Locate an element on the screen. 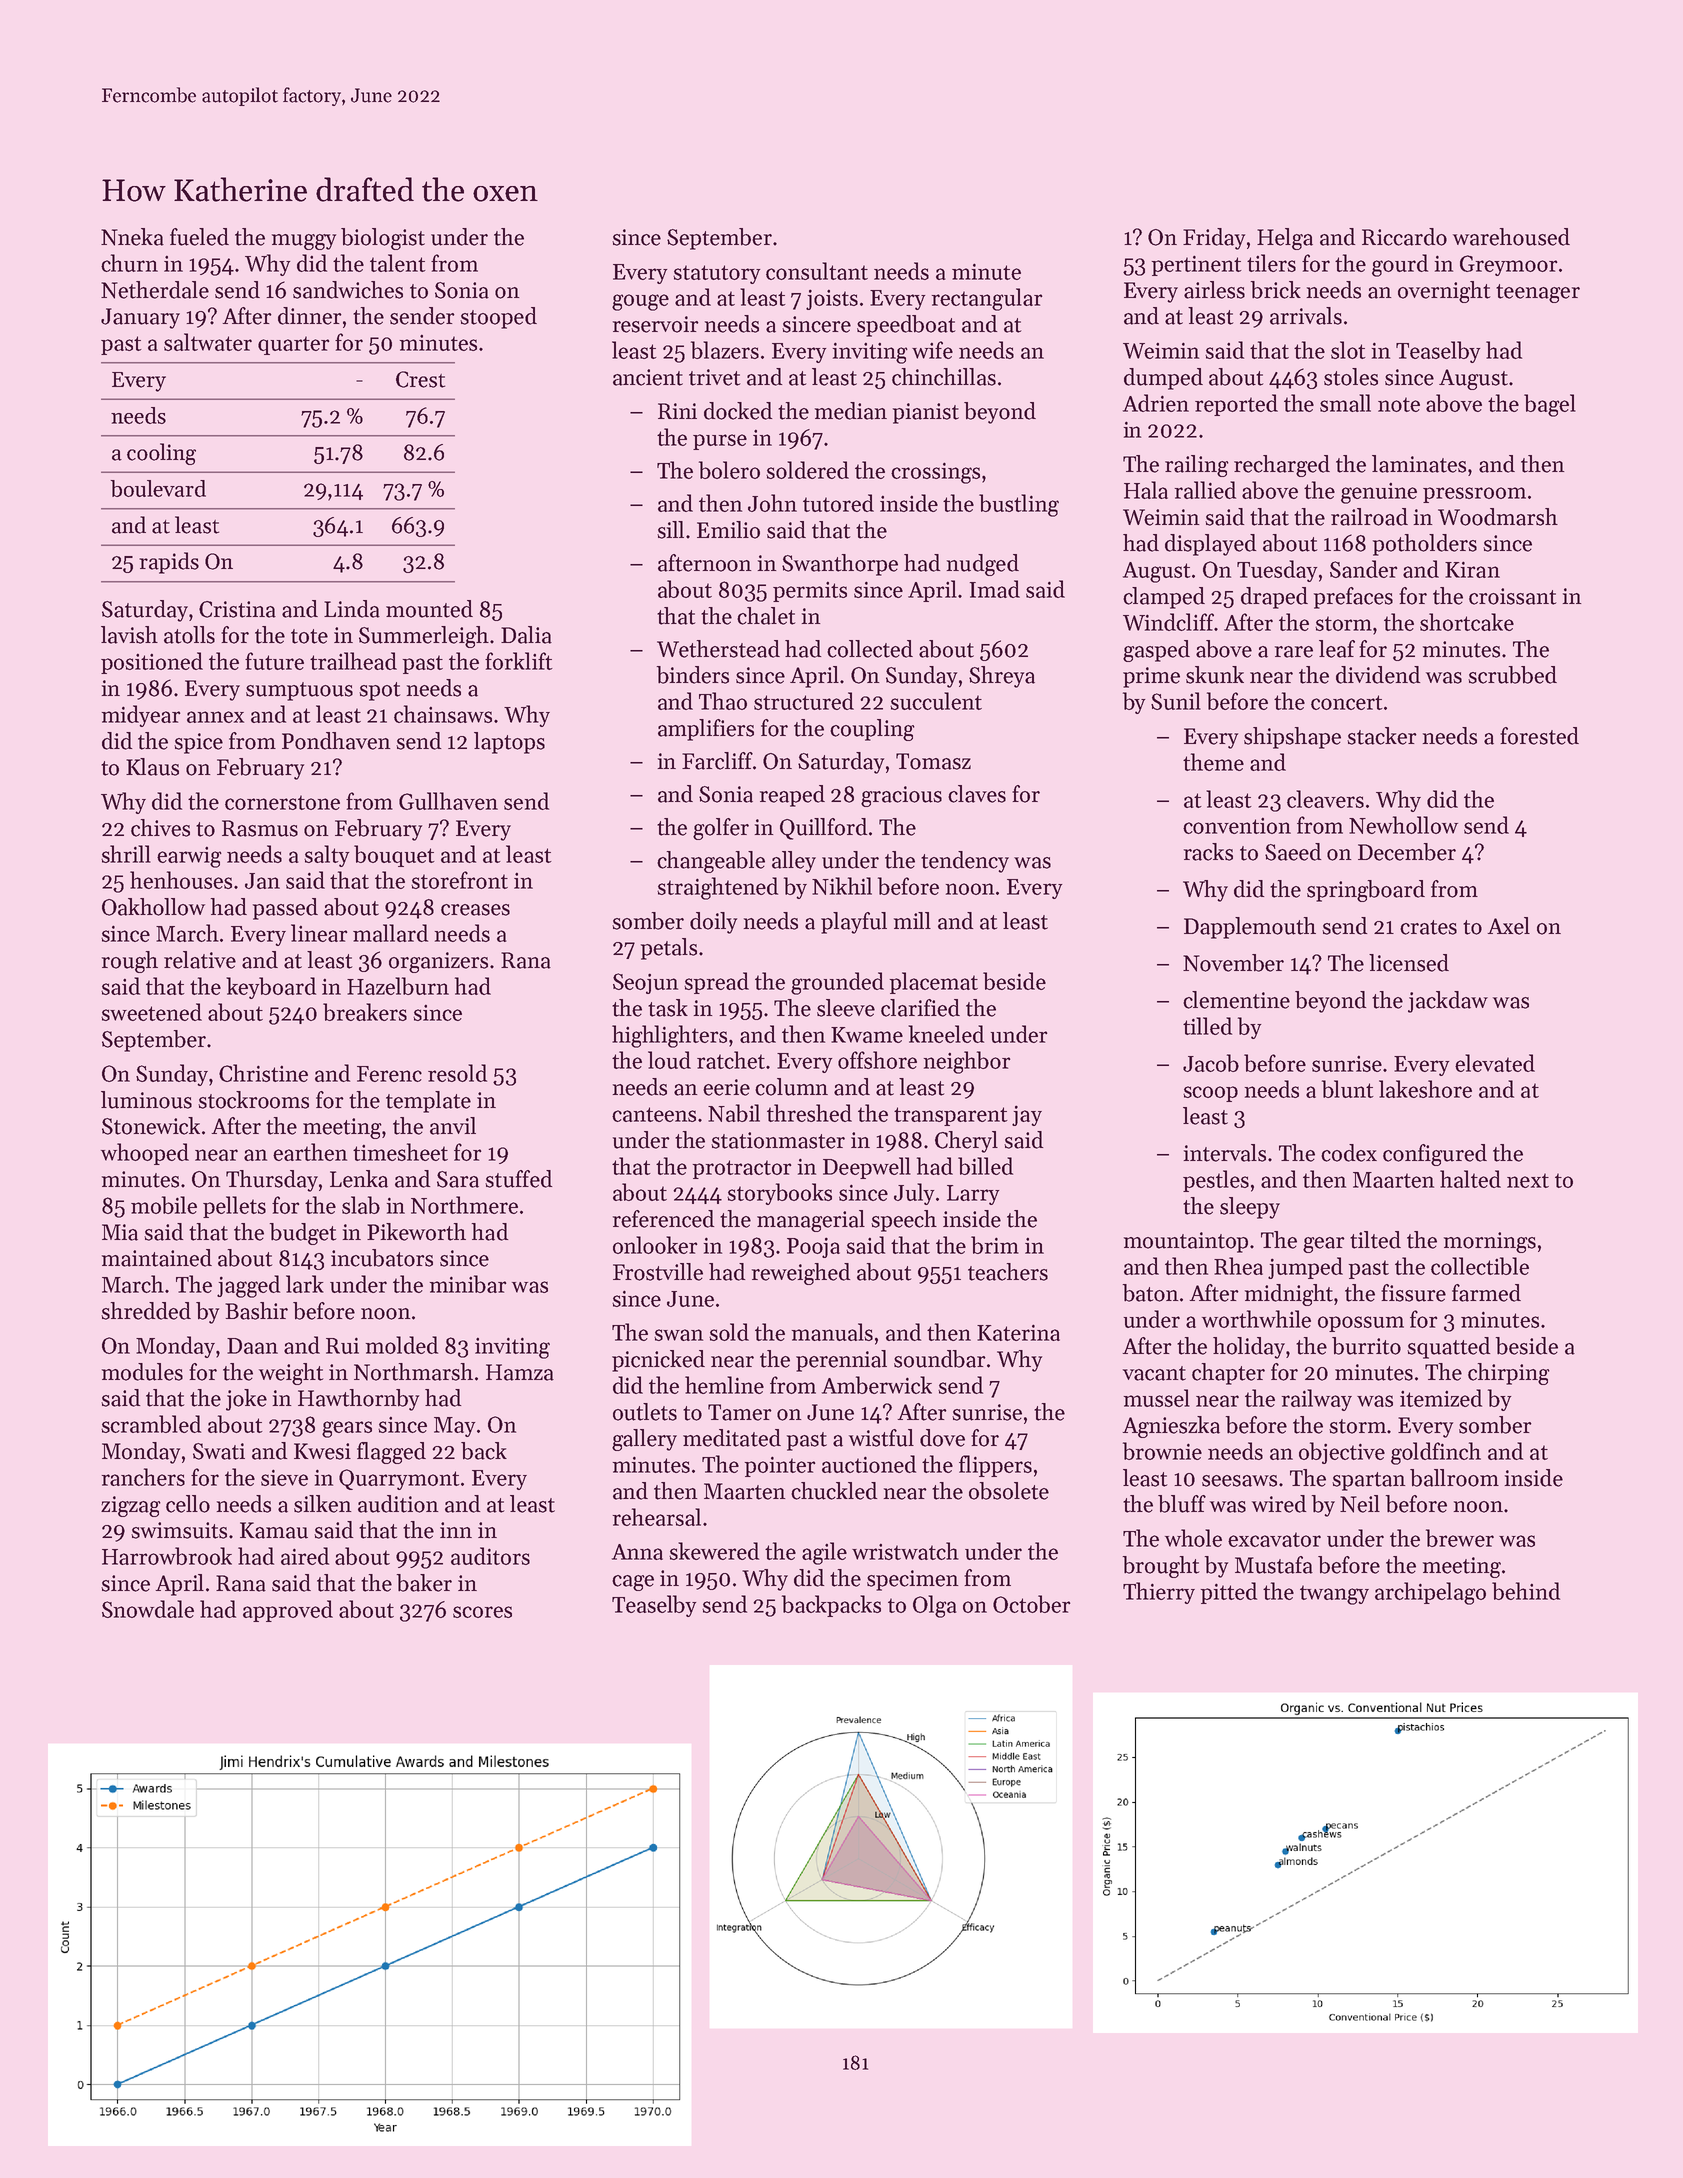  placemat is located at coordinates (934, 983).
